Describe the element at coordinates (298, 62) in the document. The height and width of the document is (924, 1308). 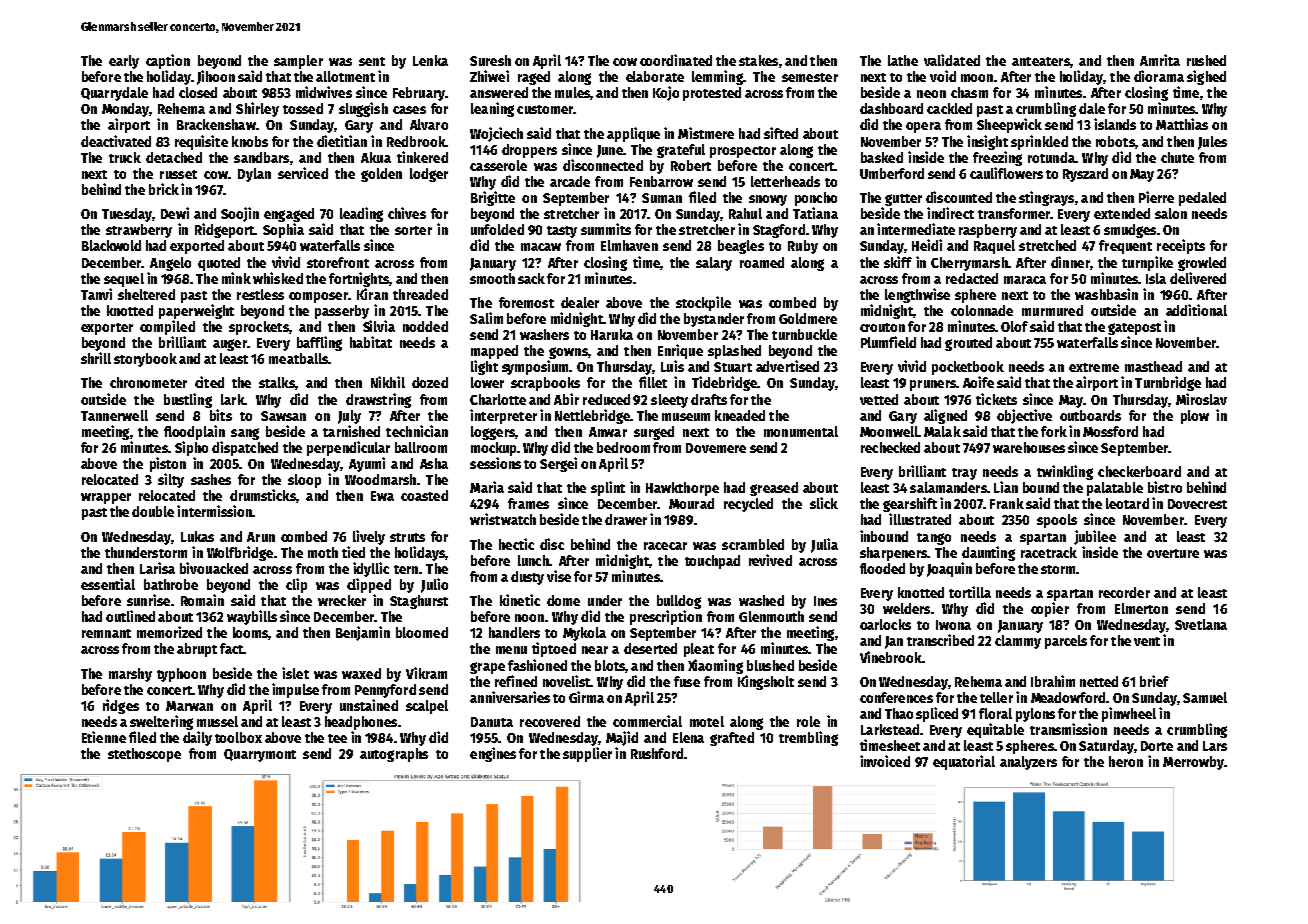
I see `sampler` at that location.
